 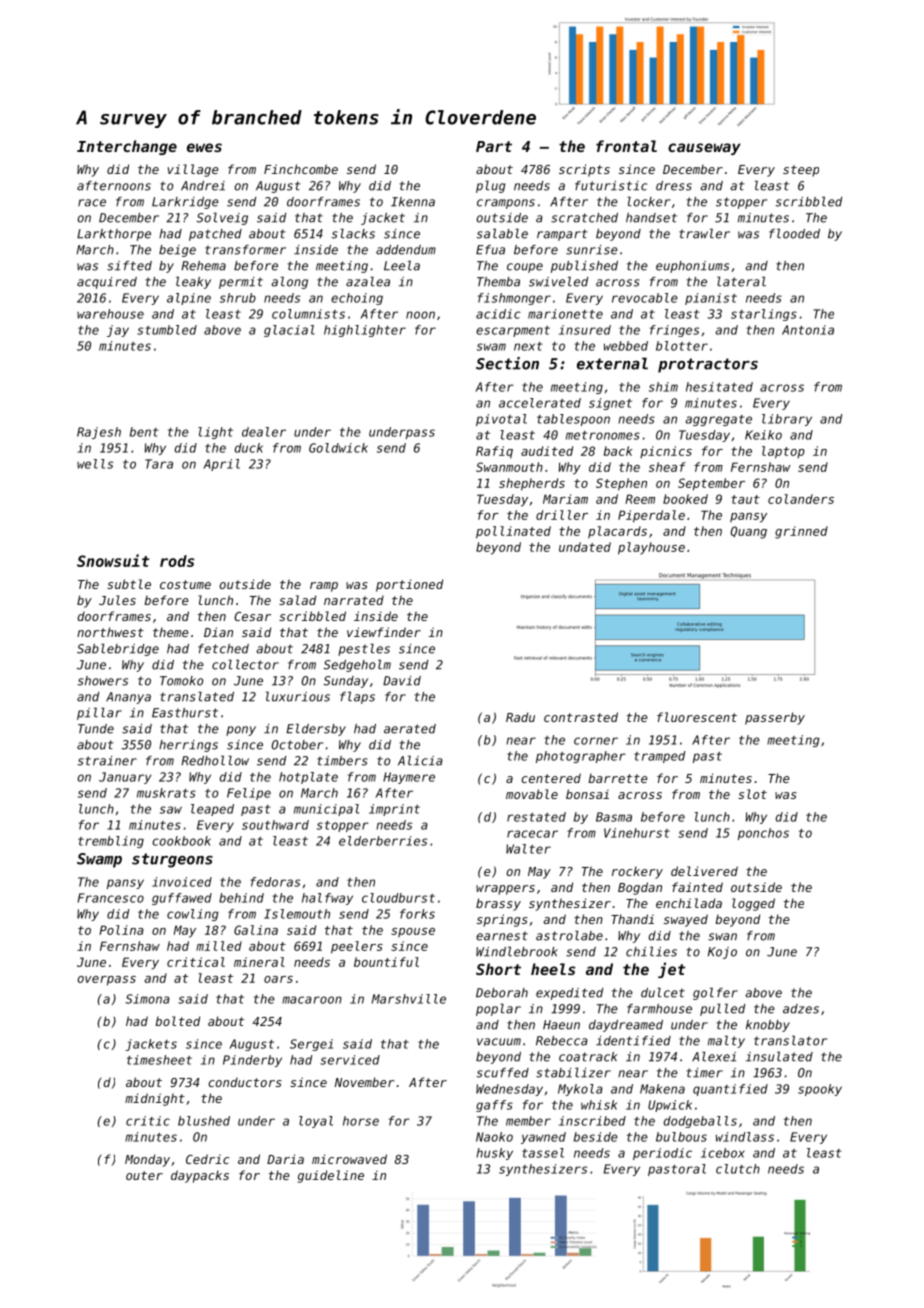 What do you see at coordinates (177, 561) in the screenshot?
I see `rods` at bounding box center [177, 561].
